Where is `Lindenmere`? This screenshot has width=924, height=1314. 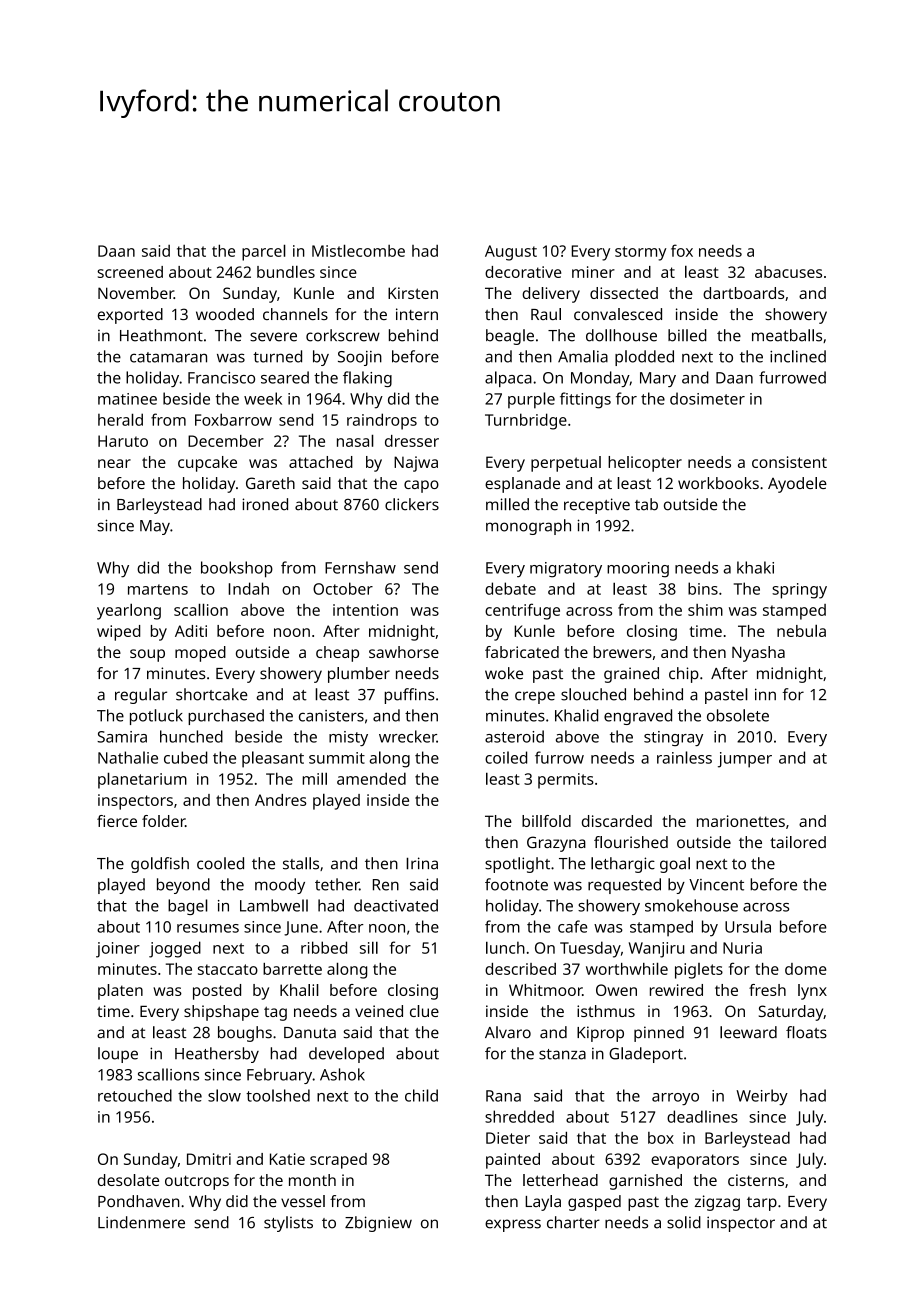 Lindenmere is located at coordinates (141, 1222).
